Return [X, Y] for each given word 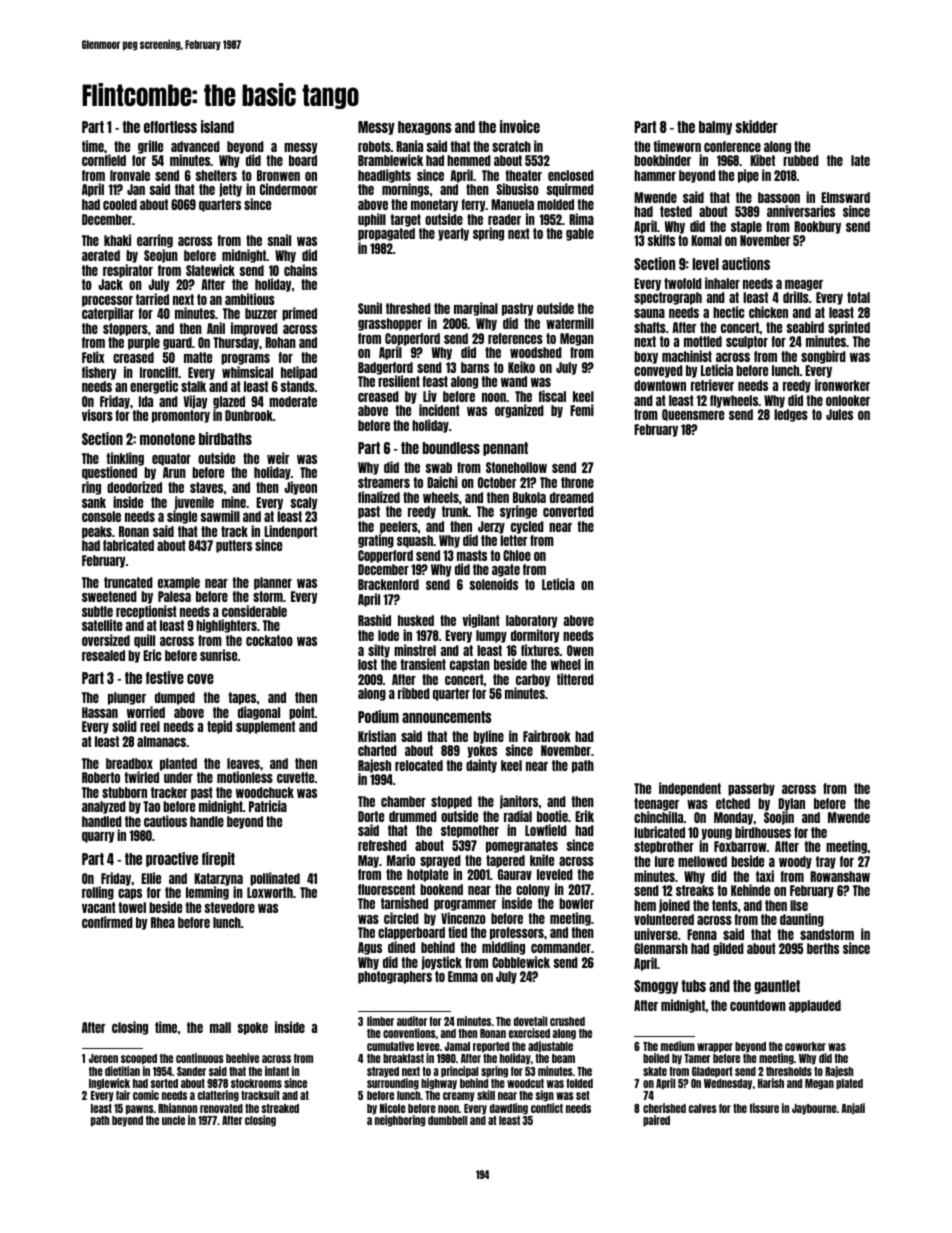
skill [486, 1095]
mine [234, 502]
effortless [170, 127]
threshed [408, 308]
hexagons [425, 128]
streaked [280, 1108]
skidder [757, 126]
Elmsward [845, 197]
